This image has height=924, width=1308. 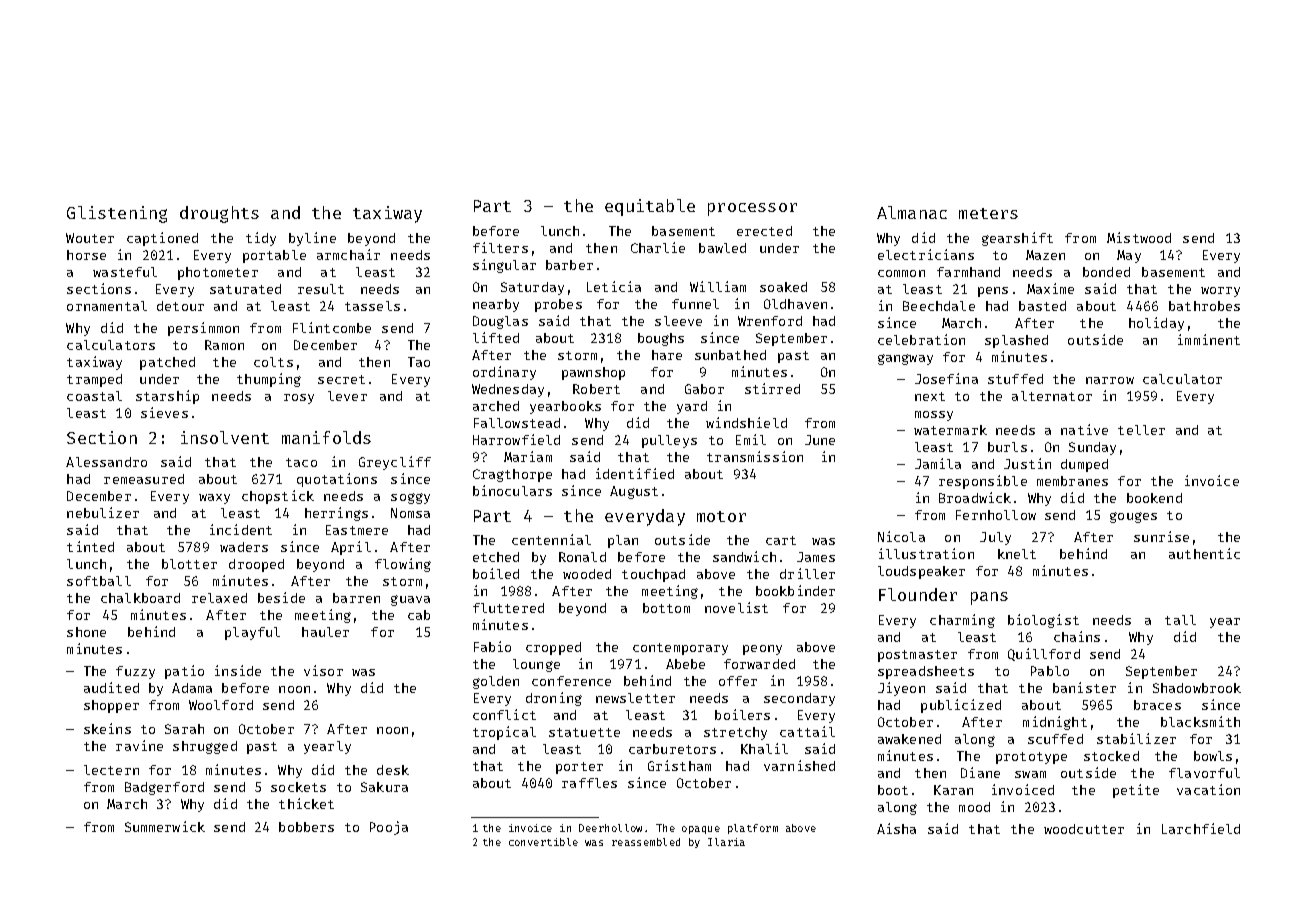 What do you see at coordinates (1043, 621) in the image?
I see `biologist` at bounding box center [1043, 621].
